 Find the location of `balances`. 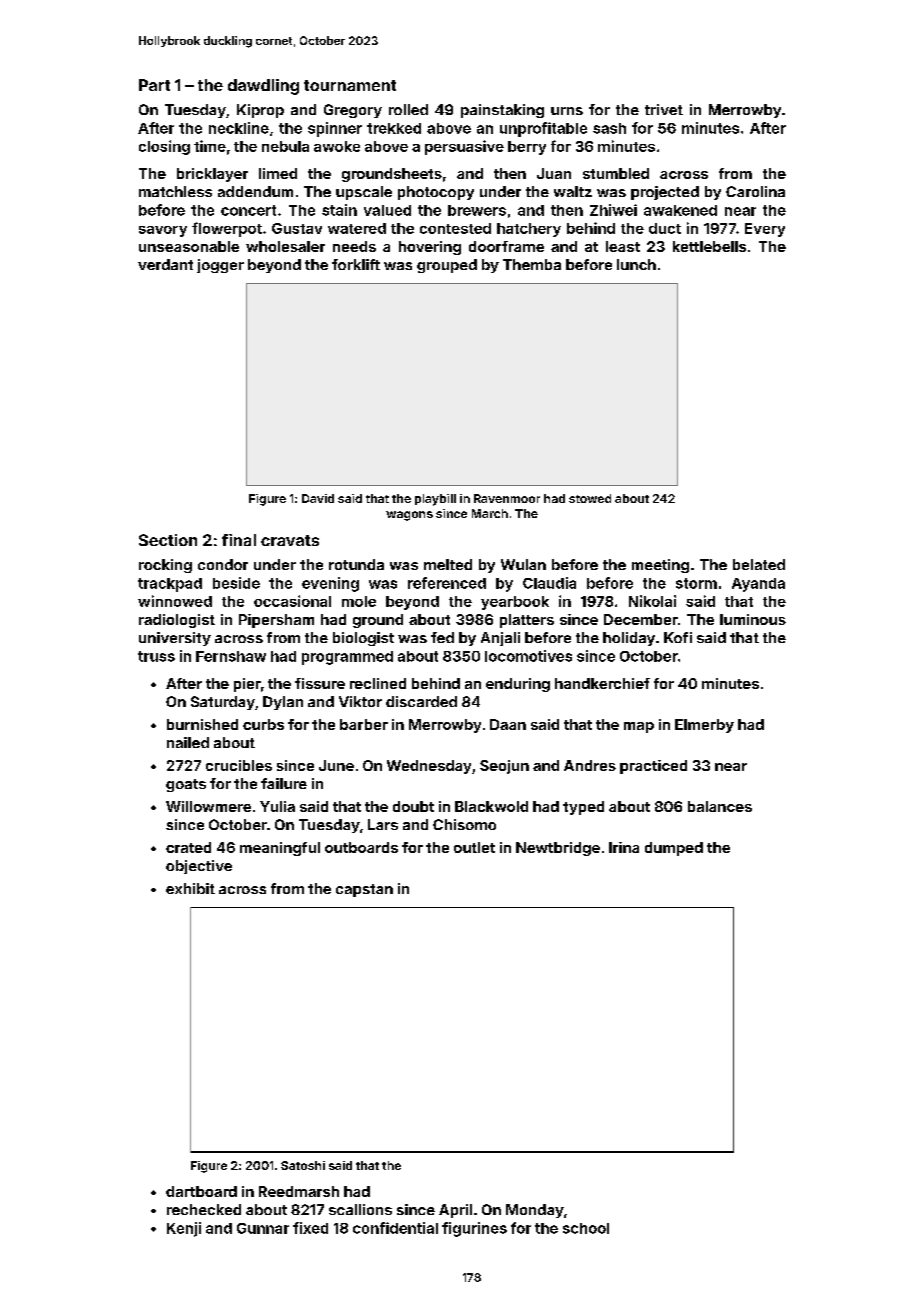

balances is located at coordinates (720, 806).
